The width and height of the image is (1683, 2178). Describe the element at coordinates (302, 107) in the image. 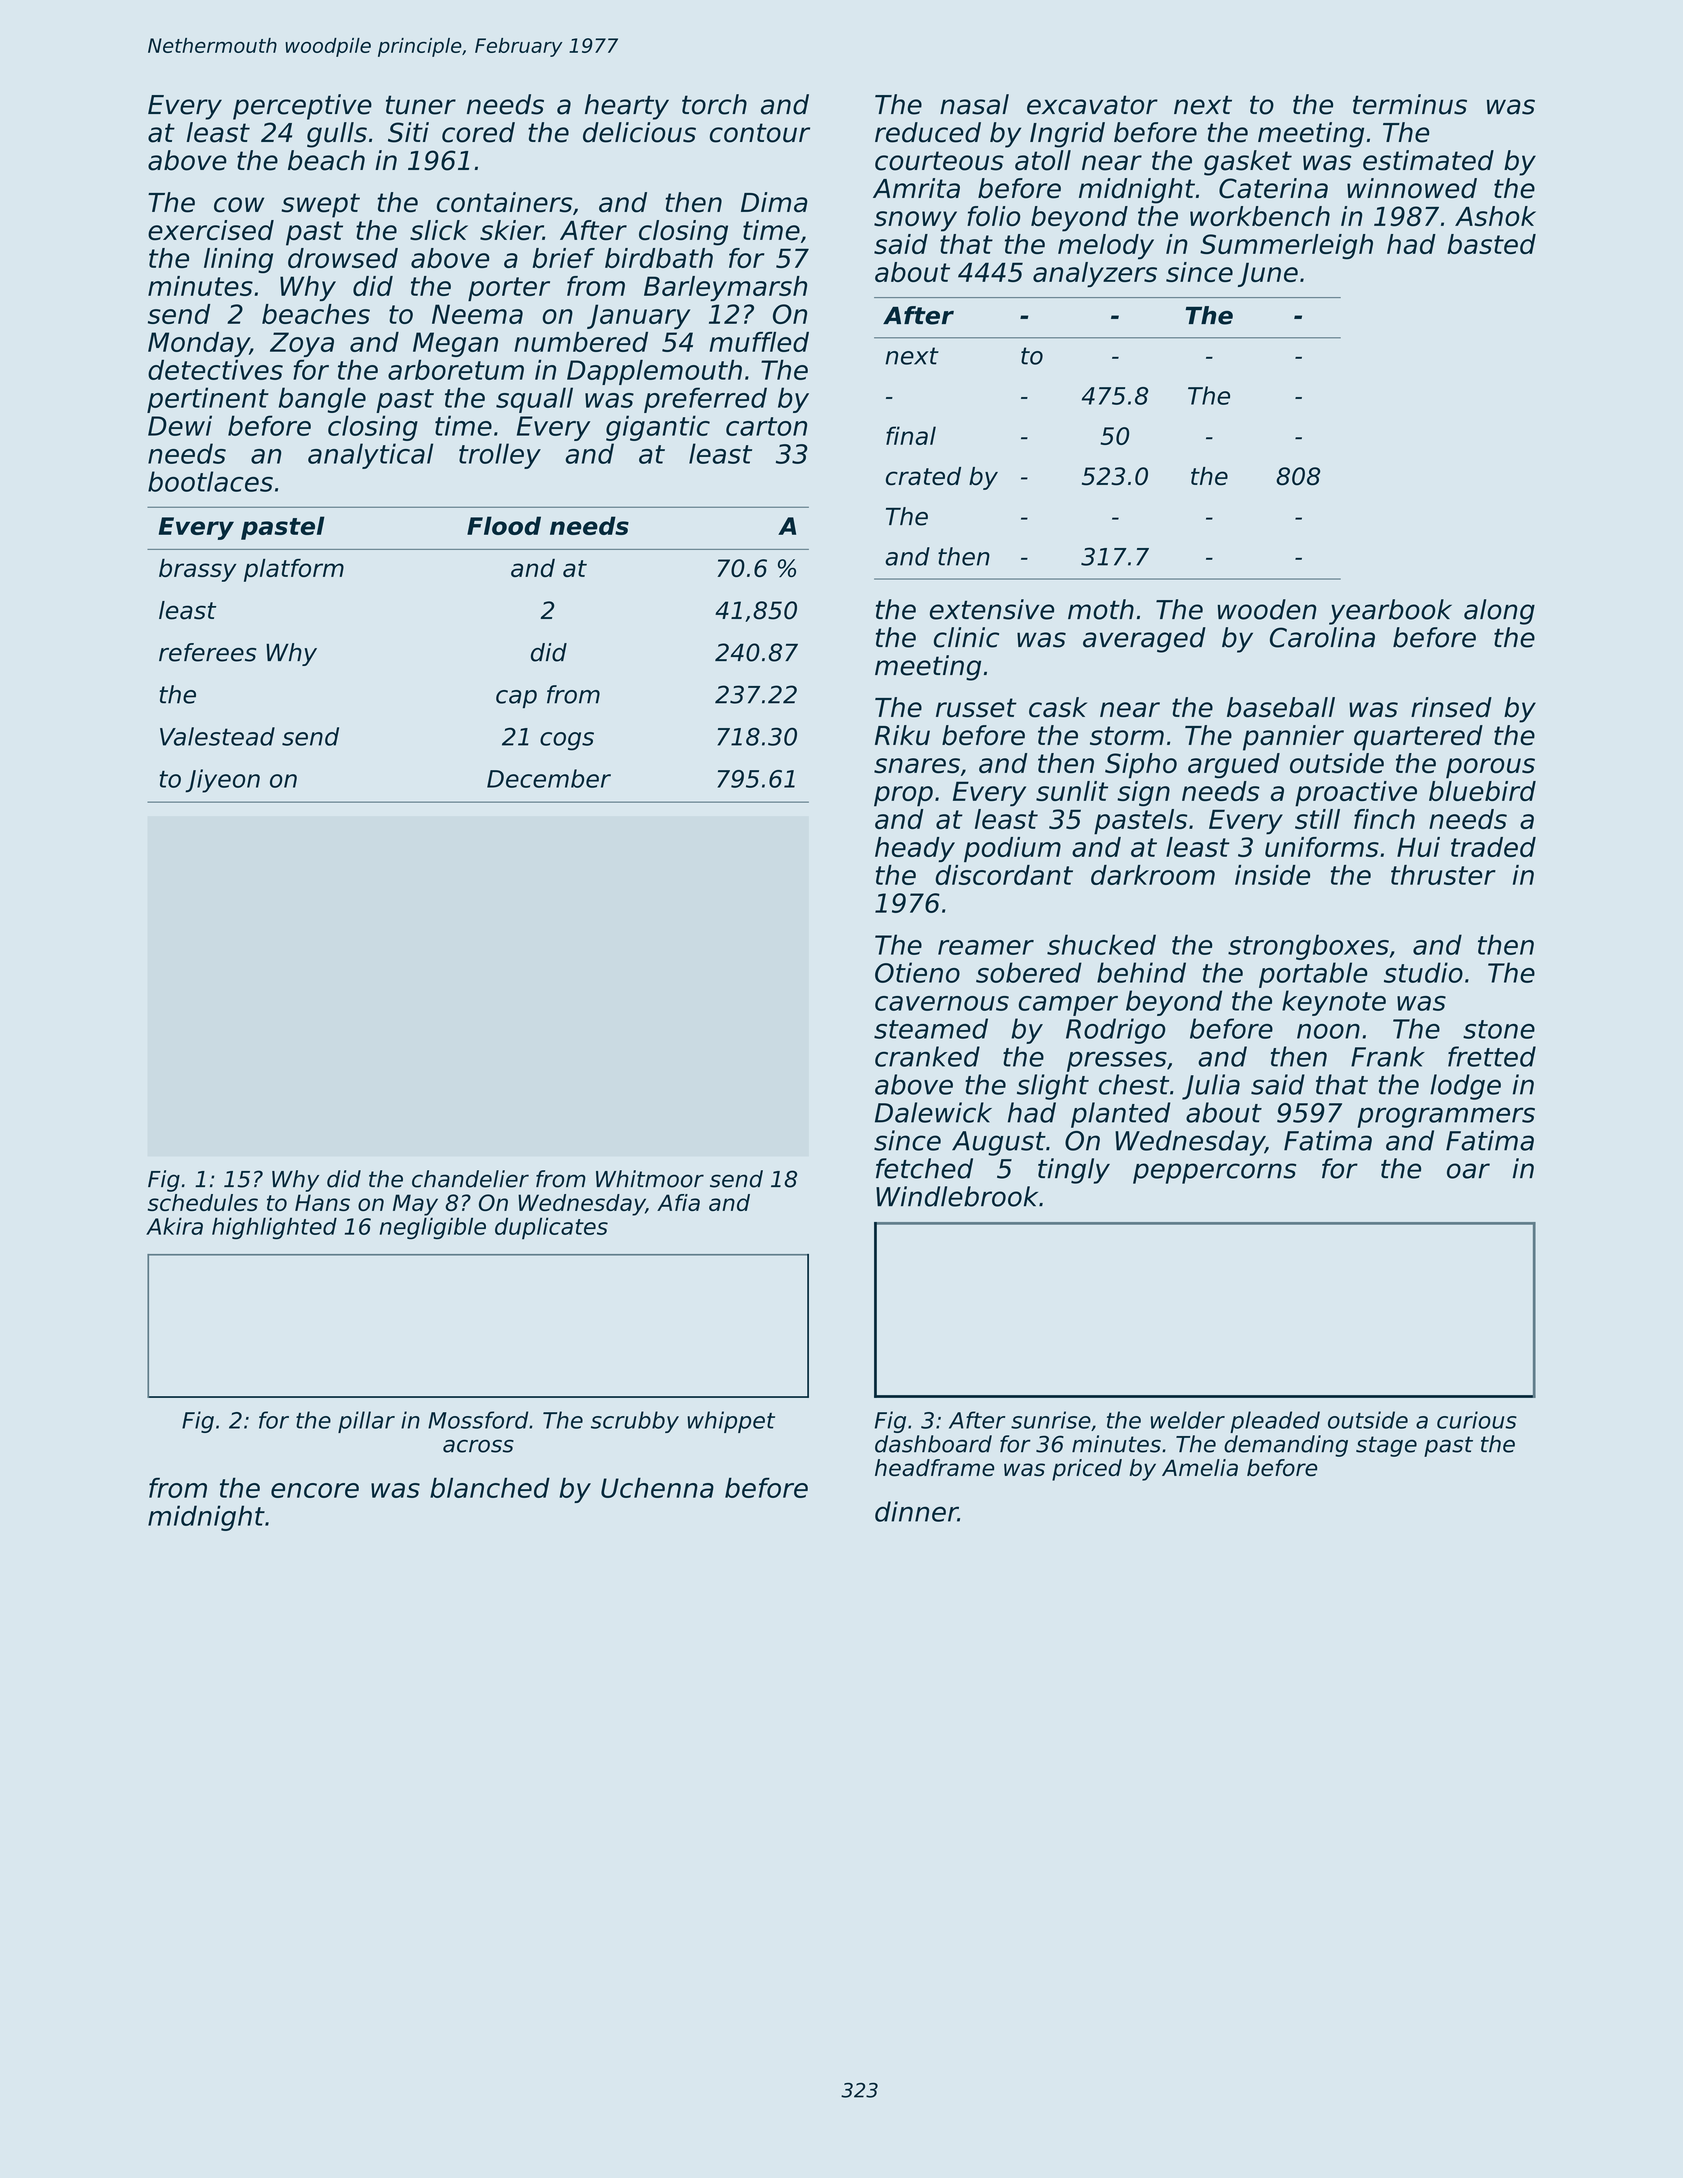

I see `perceptive` at that location.
